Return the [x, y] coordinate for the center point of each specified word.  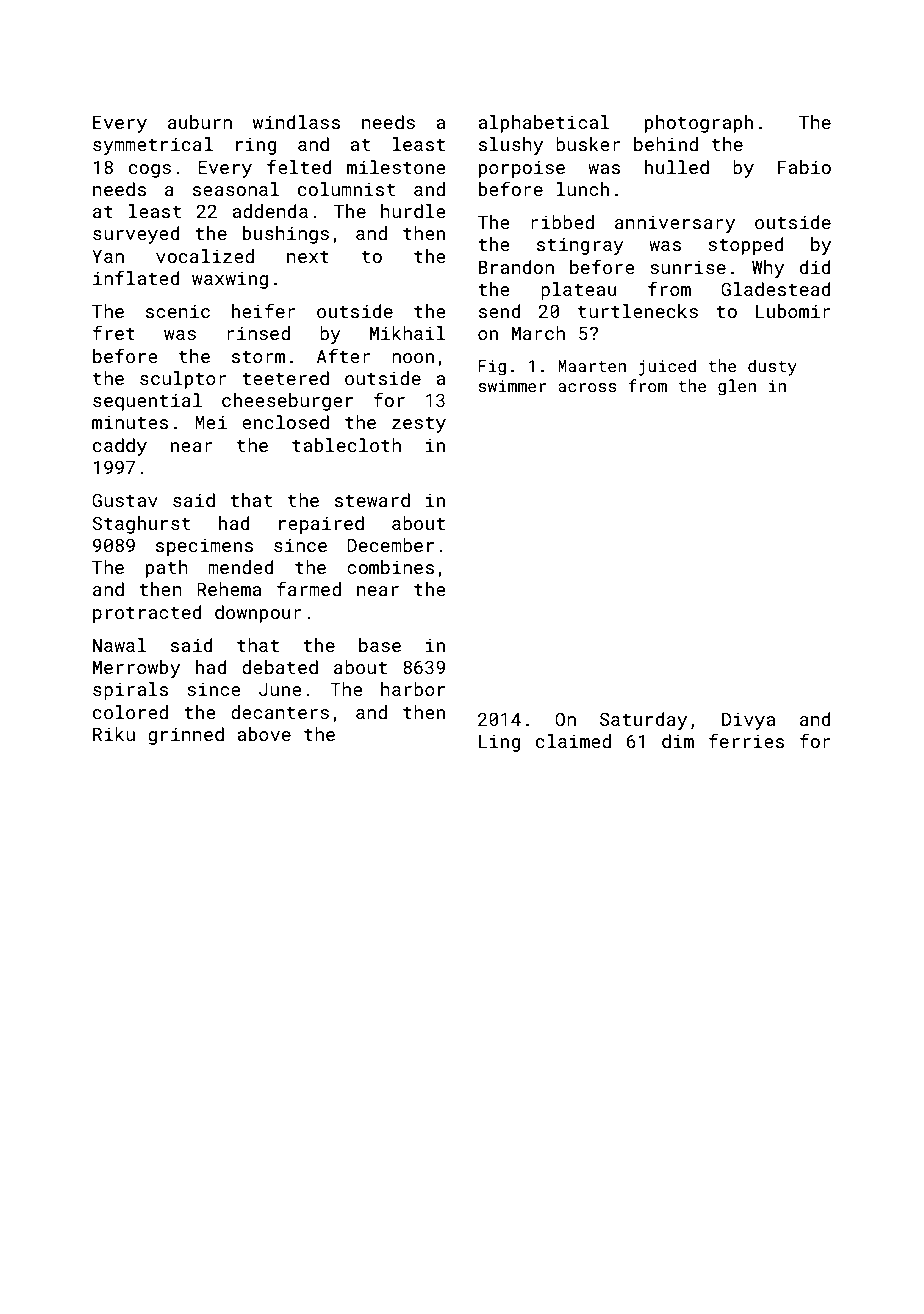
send [500, 311]
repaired [321, 525]
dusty [772, 367]
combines [390, 567]
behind [666, 144]
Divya [748, 721]
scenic [178, 311]
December [390, 545]
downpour [258, 614]
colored [130, 712]
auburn [200, 122]
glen [737, 387]
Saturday [643, 721]
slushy [511, 146]
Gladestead [776, 289]
